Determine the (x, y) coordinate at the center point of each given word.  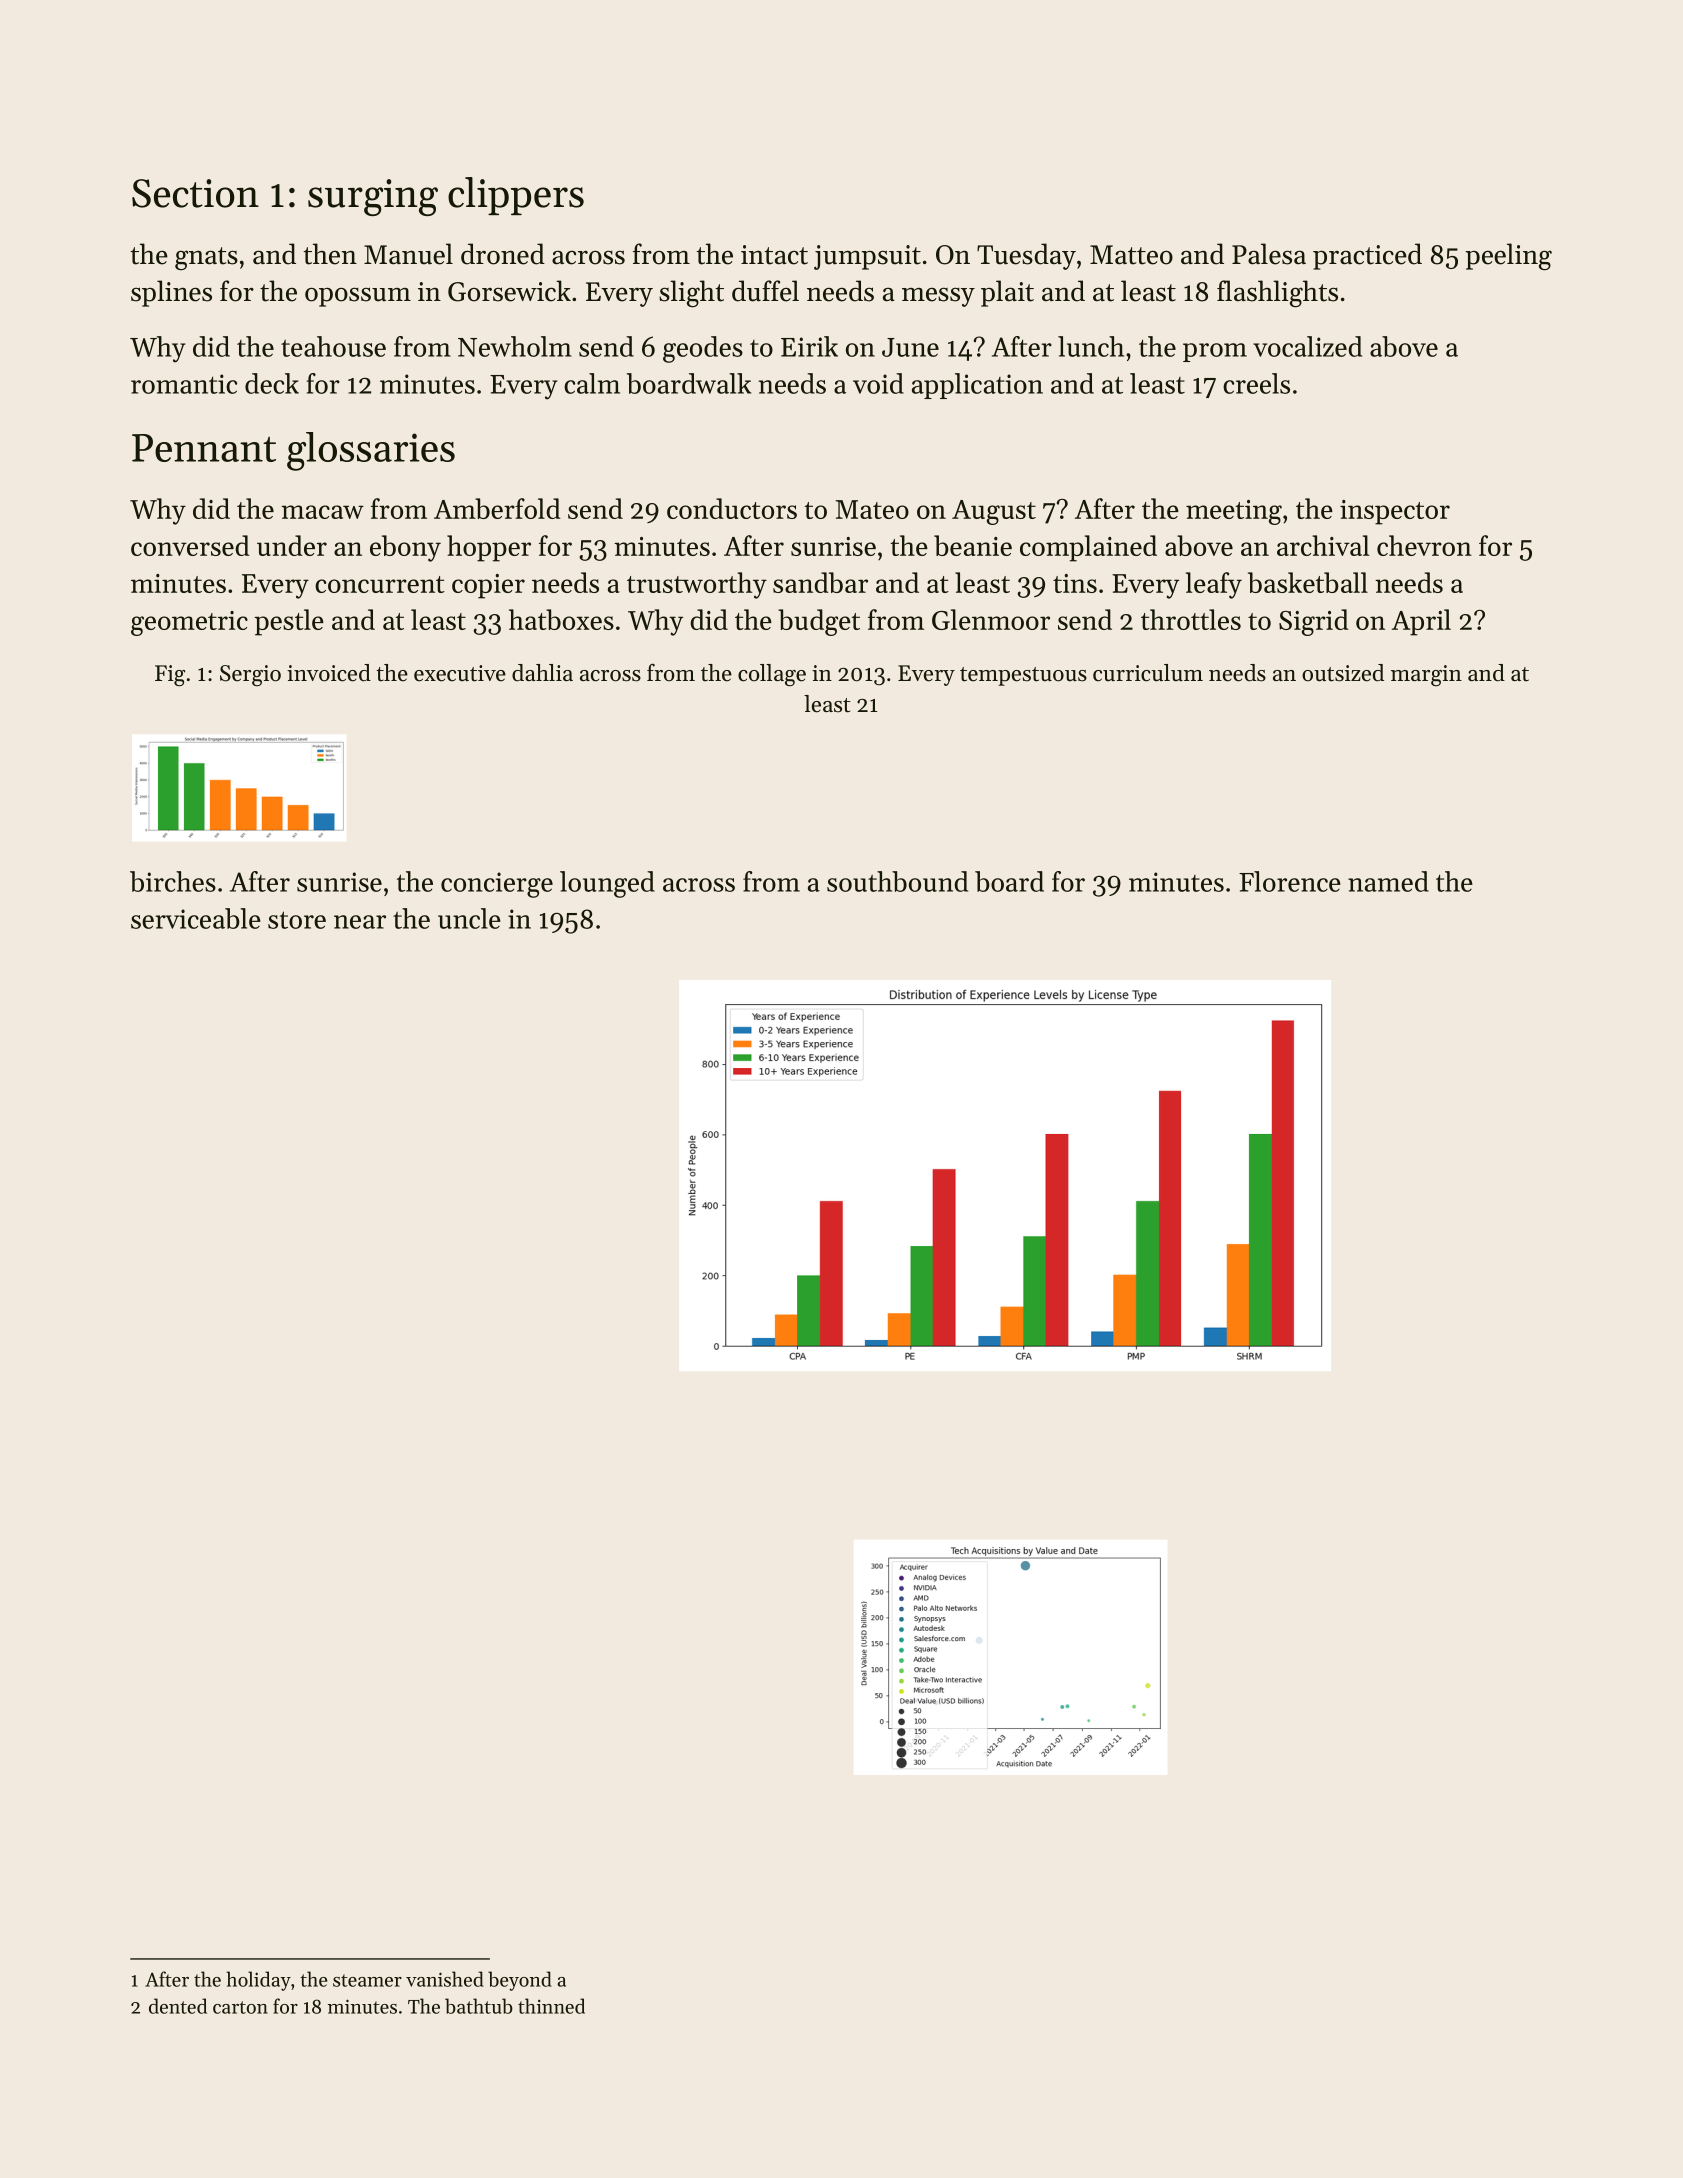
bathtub (479, 2006)
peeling (1508, 257)
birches (173, 881)
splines (171, 293)
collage (772, 675)
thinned (551, 2006)
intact (774, 255)
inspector (1395, 512)
